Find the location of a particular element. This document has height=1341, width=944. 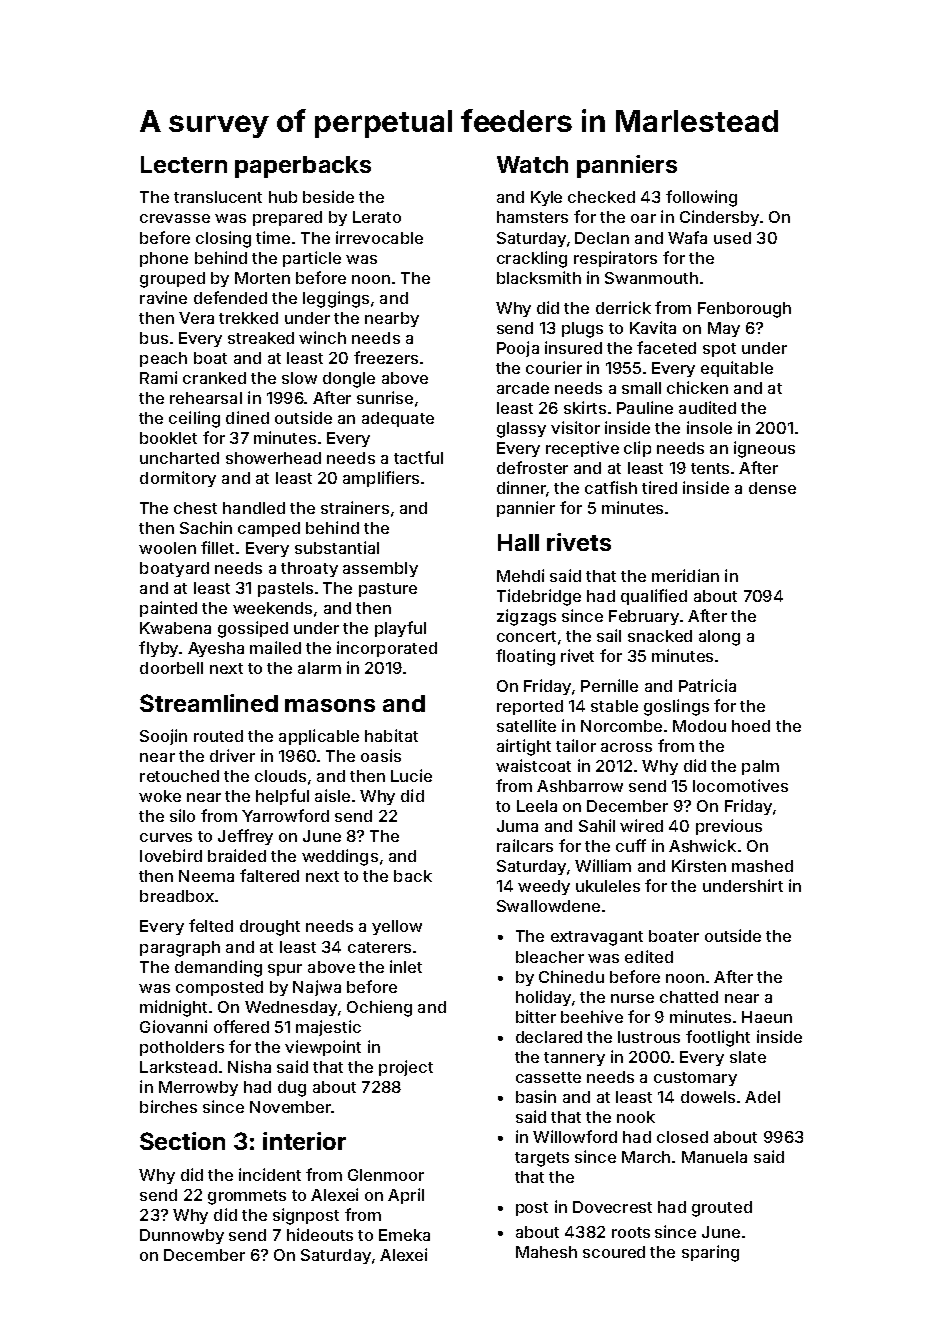

Watch is located at coordinates (532, 164).
